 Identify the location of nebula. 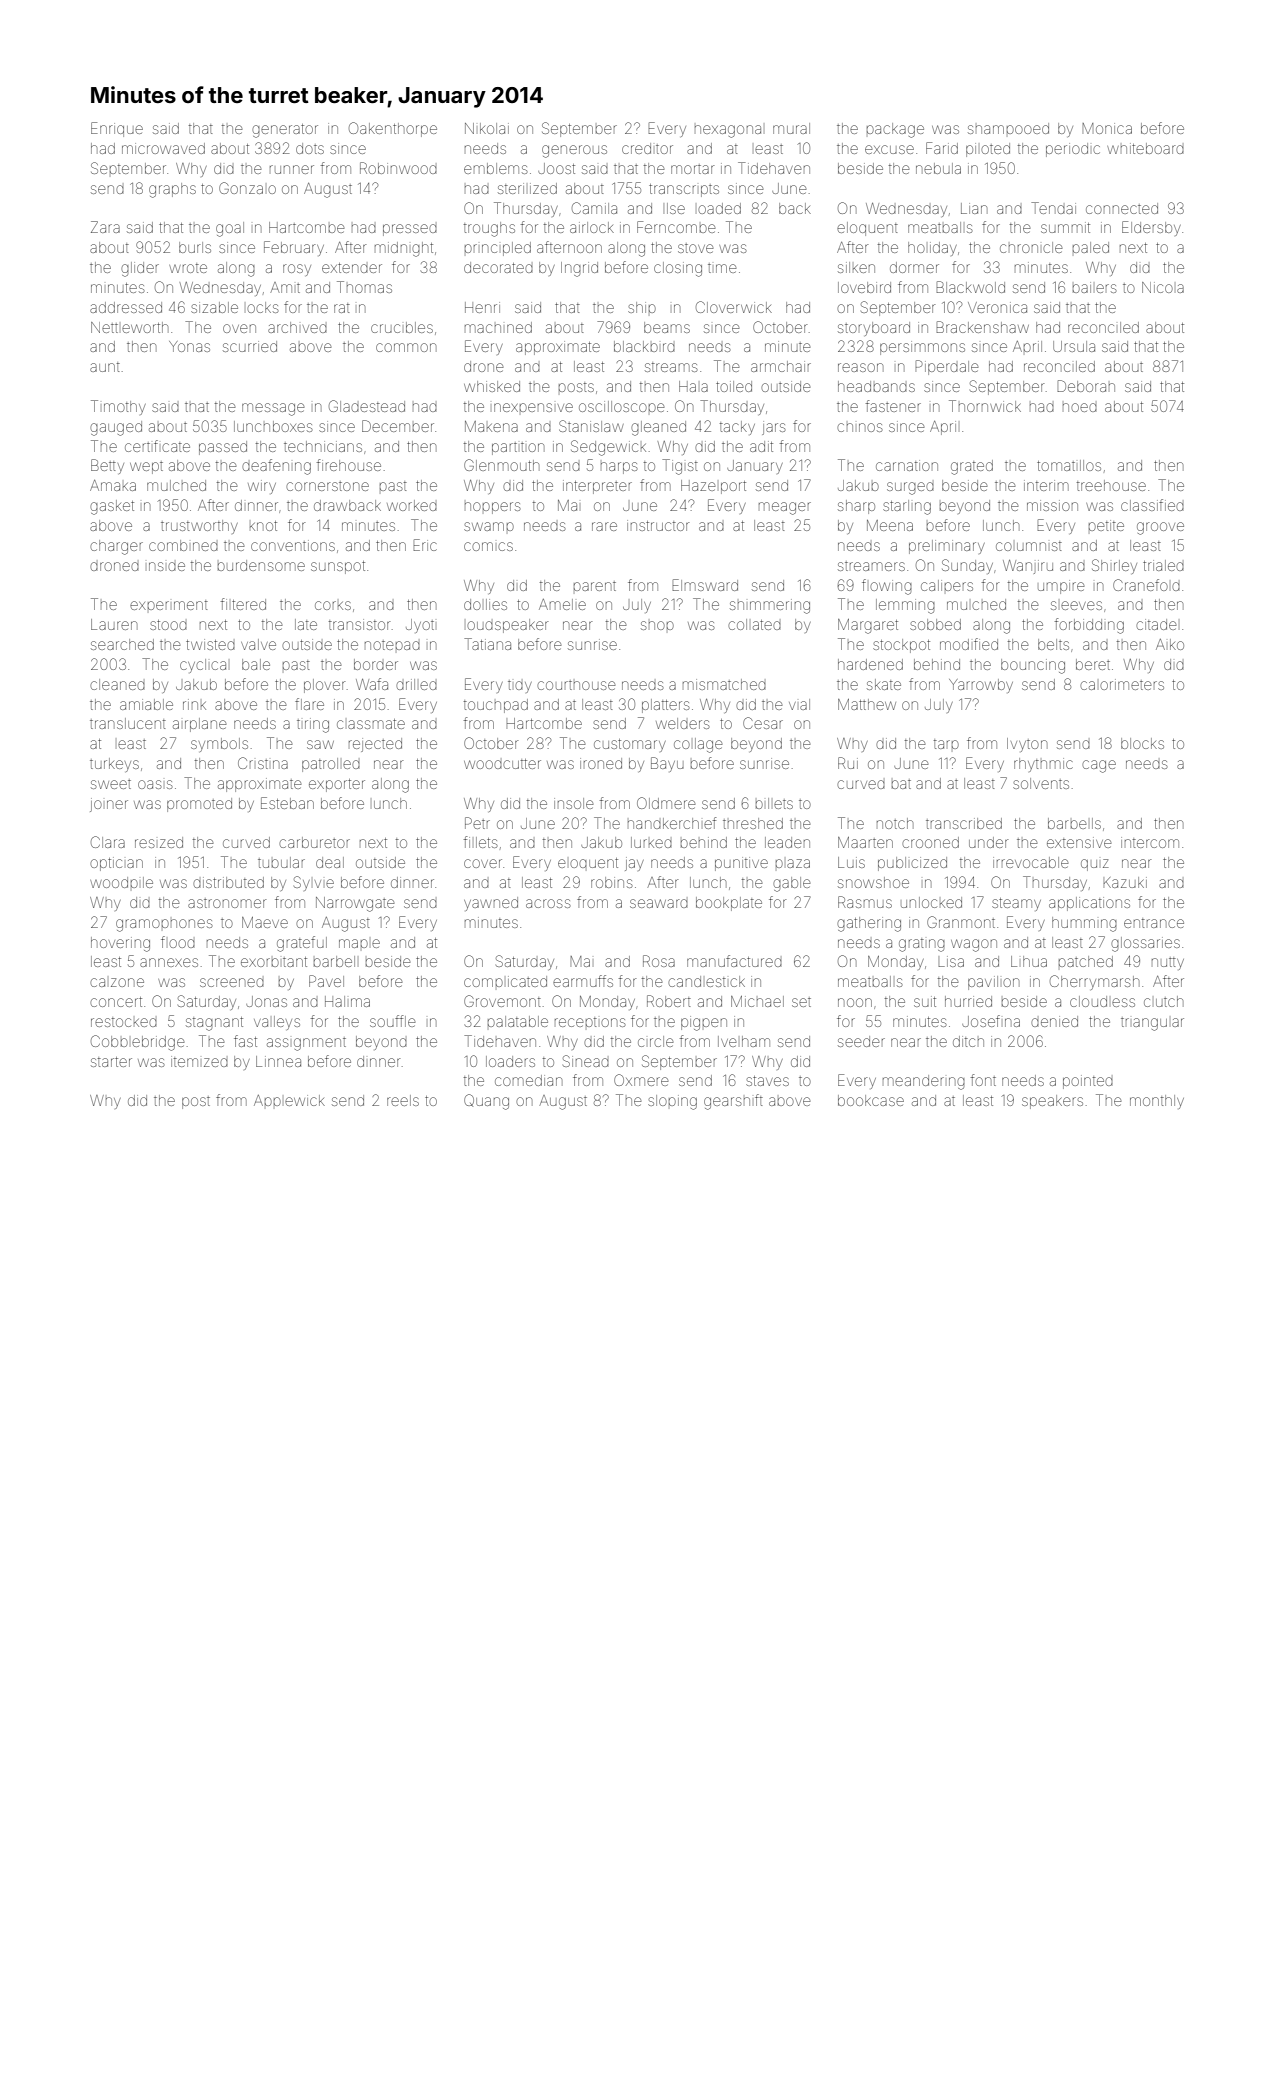
(938, 168).
